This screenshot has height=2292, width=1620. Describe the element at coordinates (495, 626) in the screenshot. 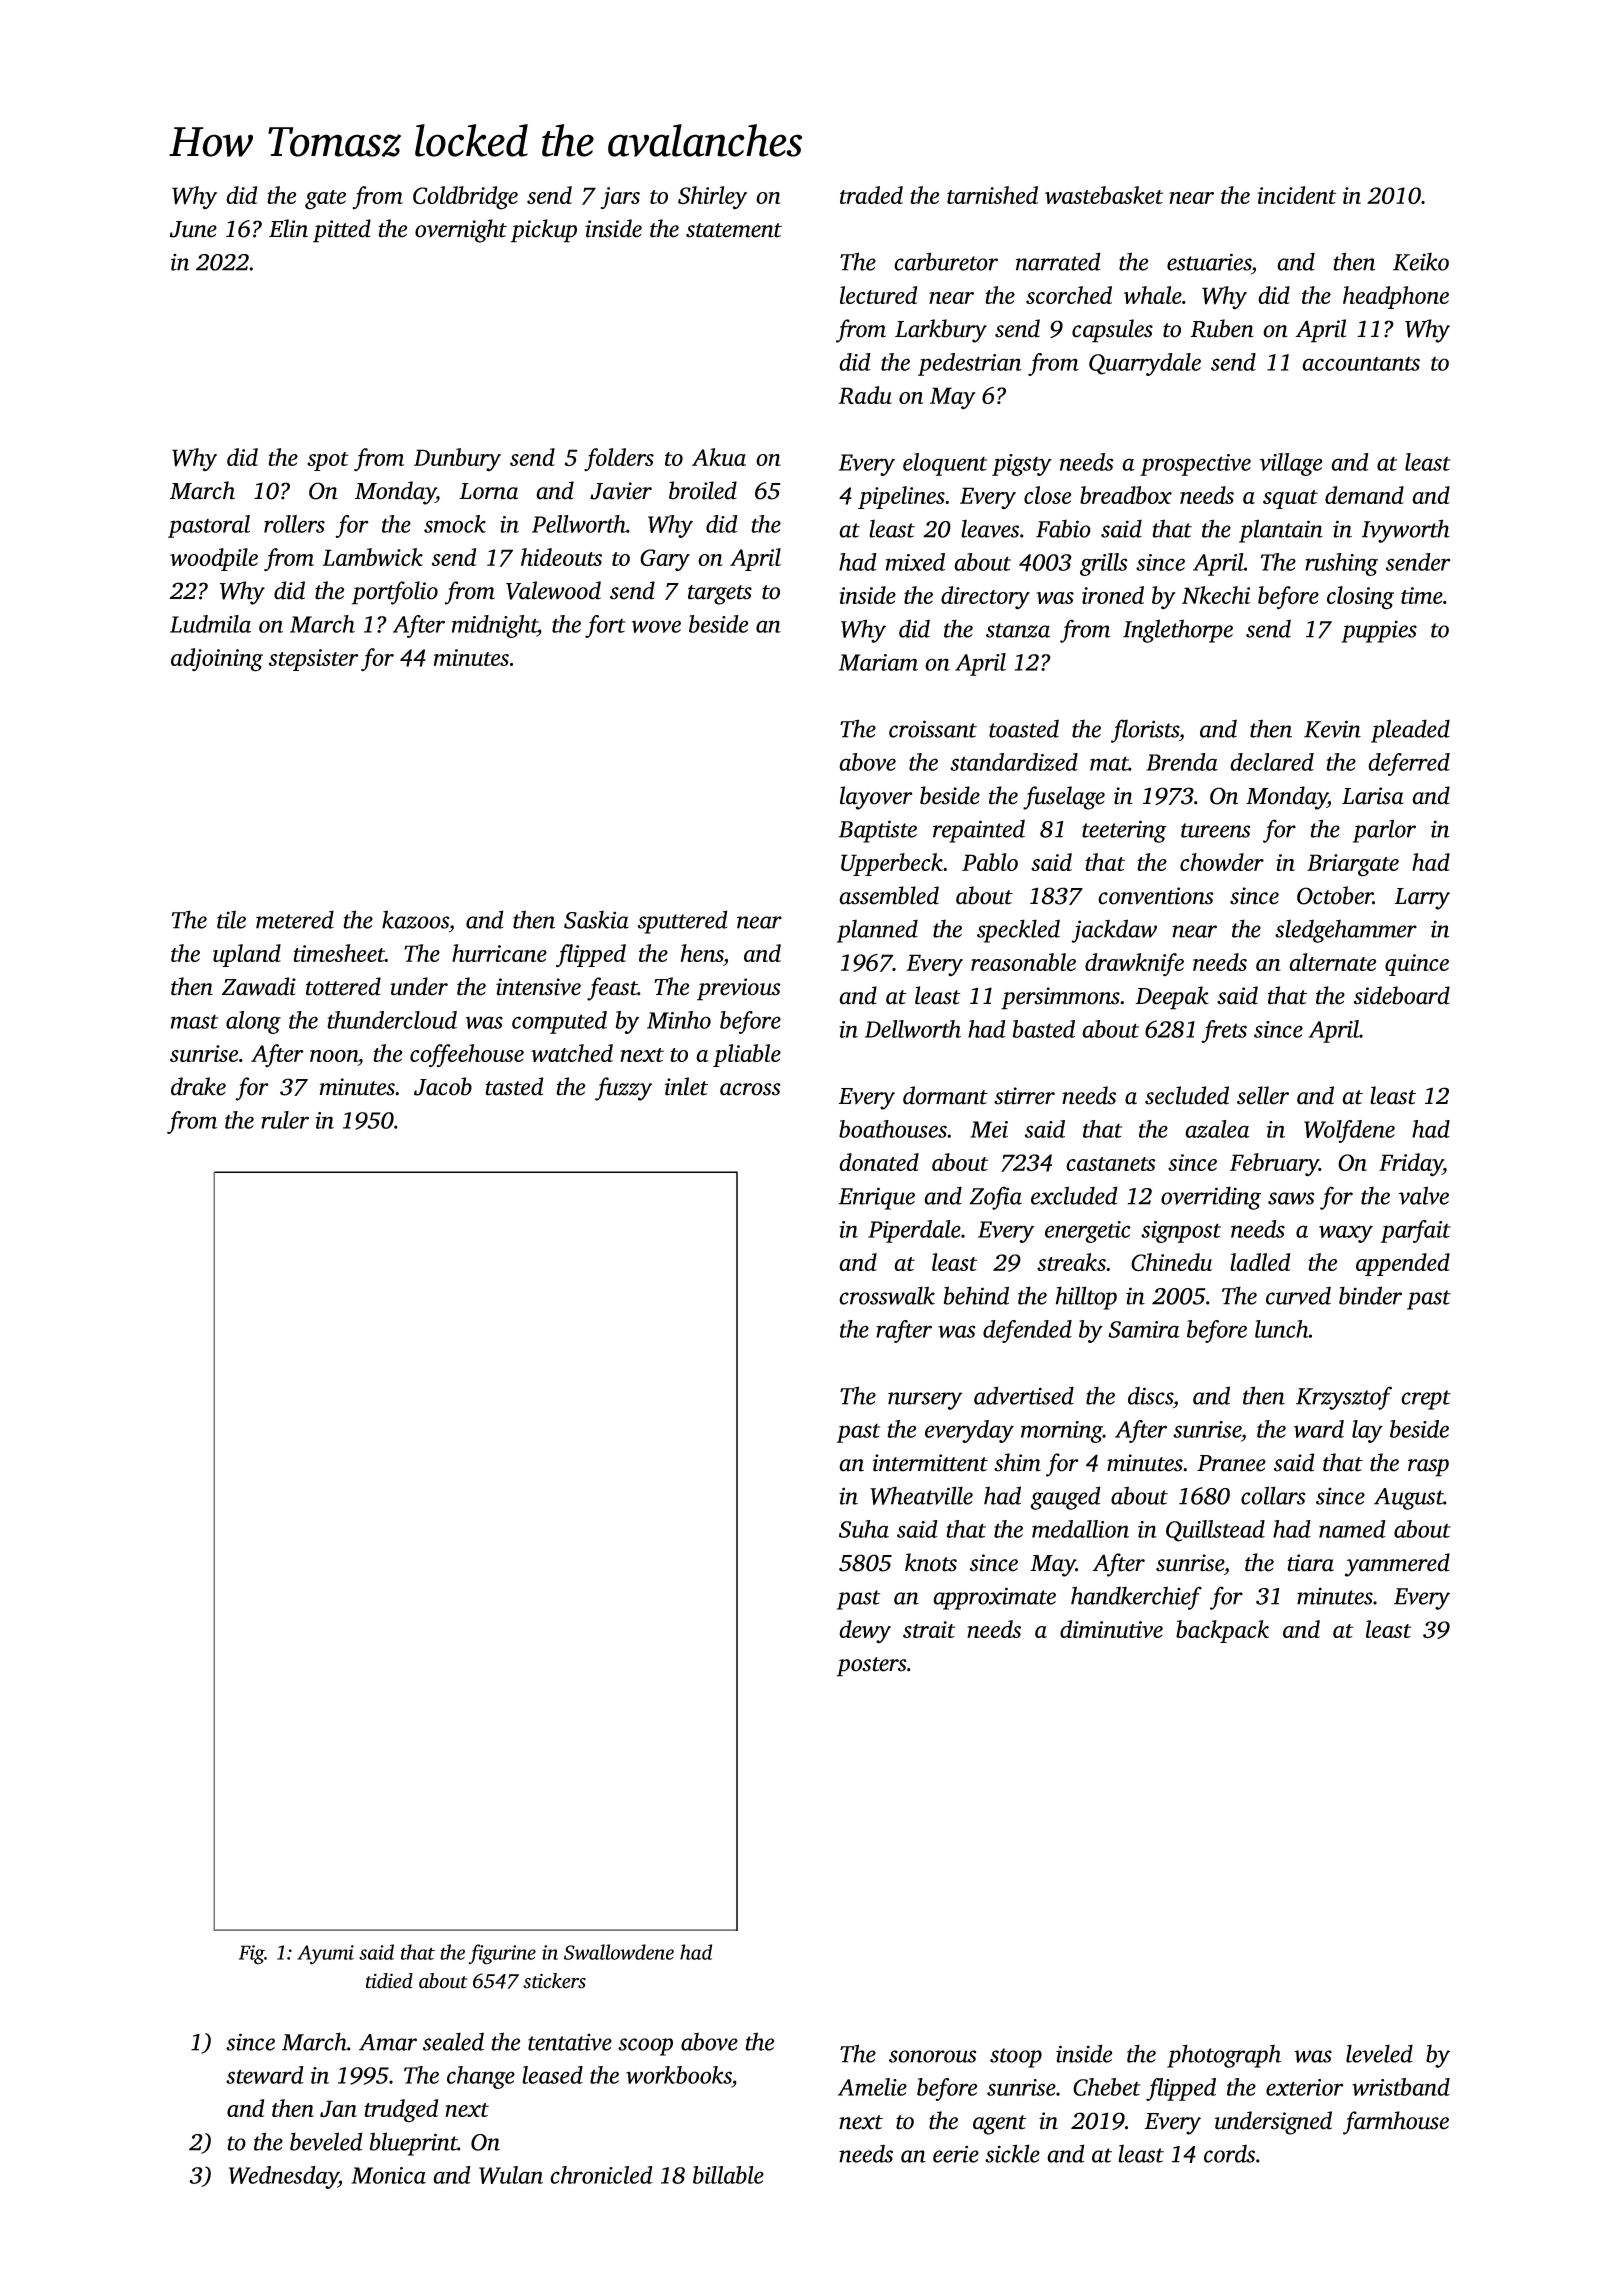

I see `midnight` at that location.
